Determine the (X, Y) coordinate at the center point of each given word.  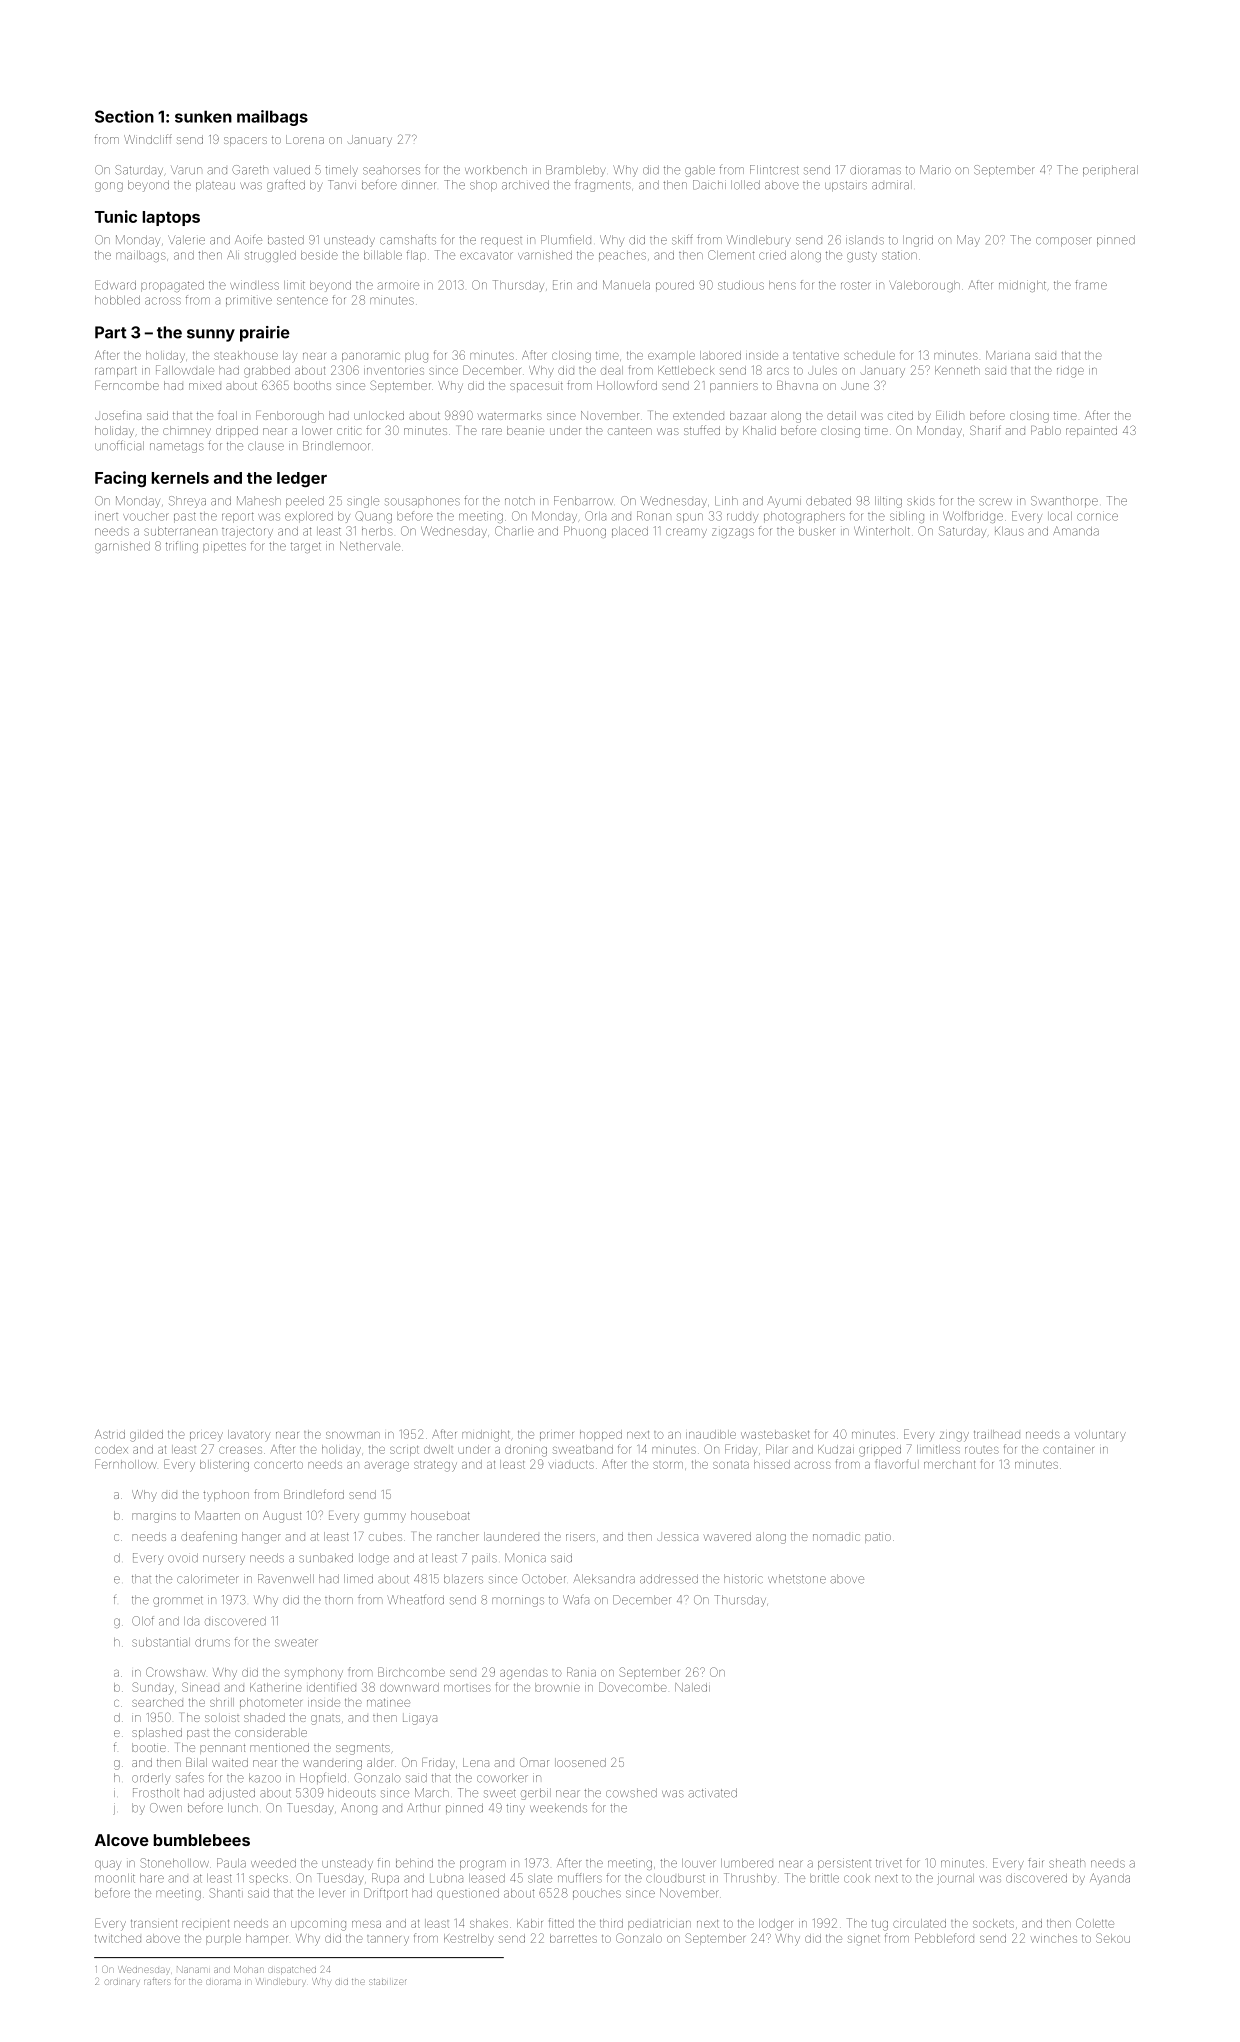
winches (1054, 1938)
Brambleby (576, 171)
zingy (954, 1437)
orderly (151, 1779)
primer (557, 1436)
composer (1064, 241)
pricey (206, 1437)
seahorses (391, 170)
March (432, 1793)
